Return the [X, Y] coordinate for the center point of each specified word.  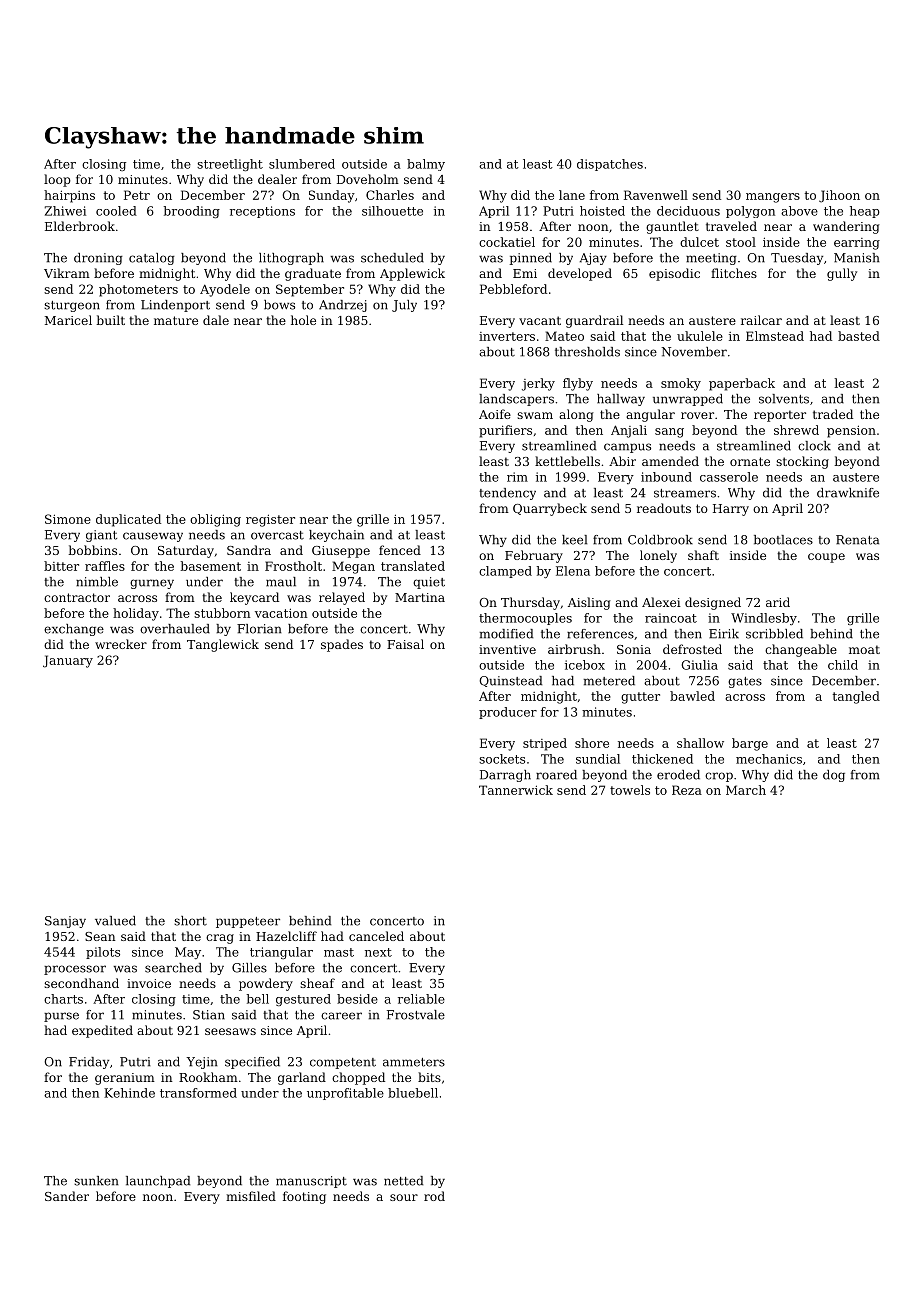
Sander [67, 1196]
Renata [857, 540]
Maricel [68, 320]
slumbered [302, 164]
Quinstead [510, 681]
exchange [74, 630]
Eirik [724, 634]
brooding [191, 212]
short [190, 921]
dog [834, 776]
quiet [429, 583]
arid [778, 602]
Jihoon [839, 196]
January [68, 661]
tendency [507, 494]
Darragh [505, 776]
